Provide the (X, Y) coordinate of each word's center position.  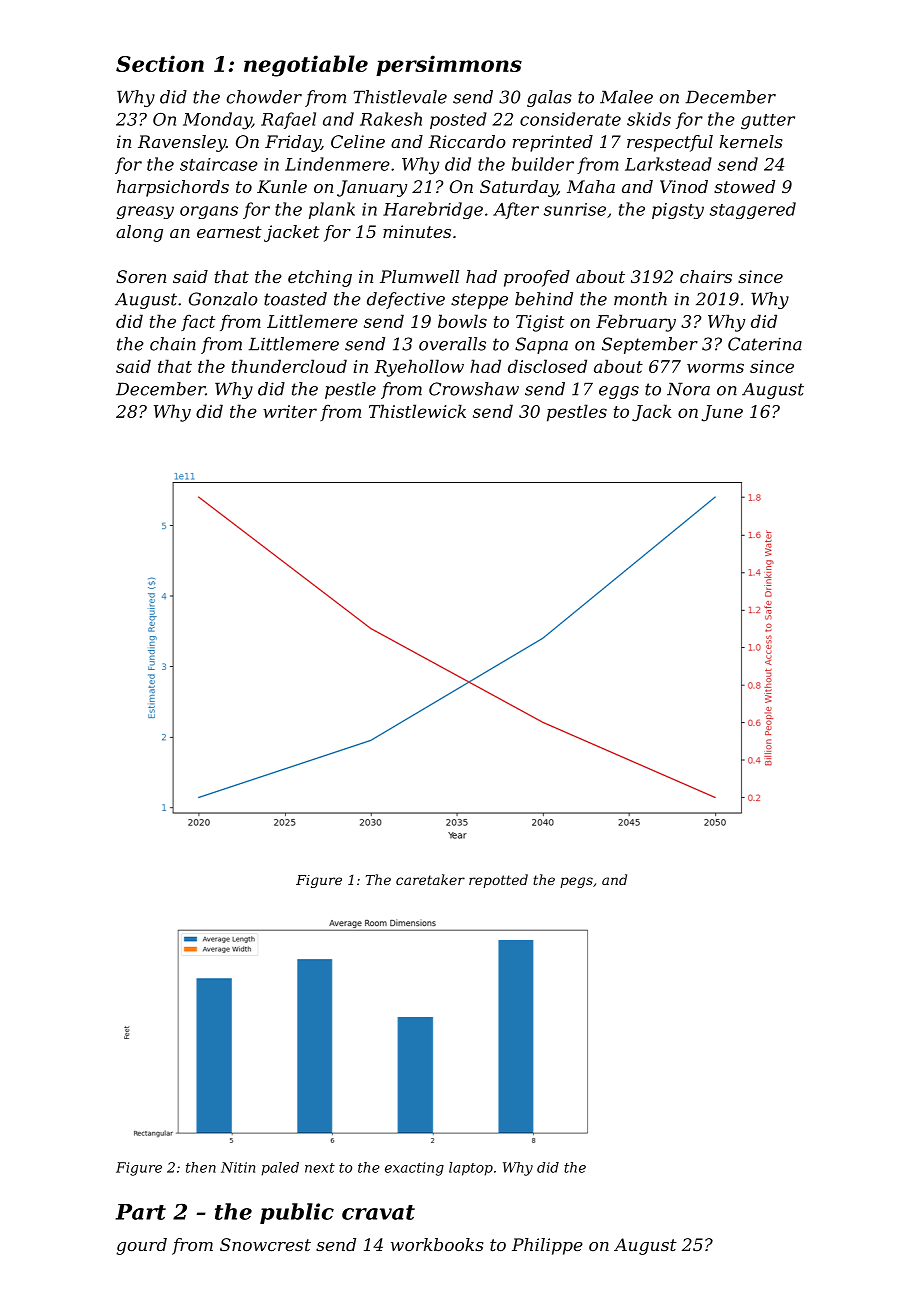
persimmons (449, 65)
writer (290, 411)
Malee (626, 97)
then (201, 1167)
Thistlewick (417, 411)
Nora (688, 389)
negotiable (306, 66)
